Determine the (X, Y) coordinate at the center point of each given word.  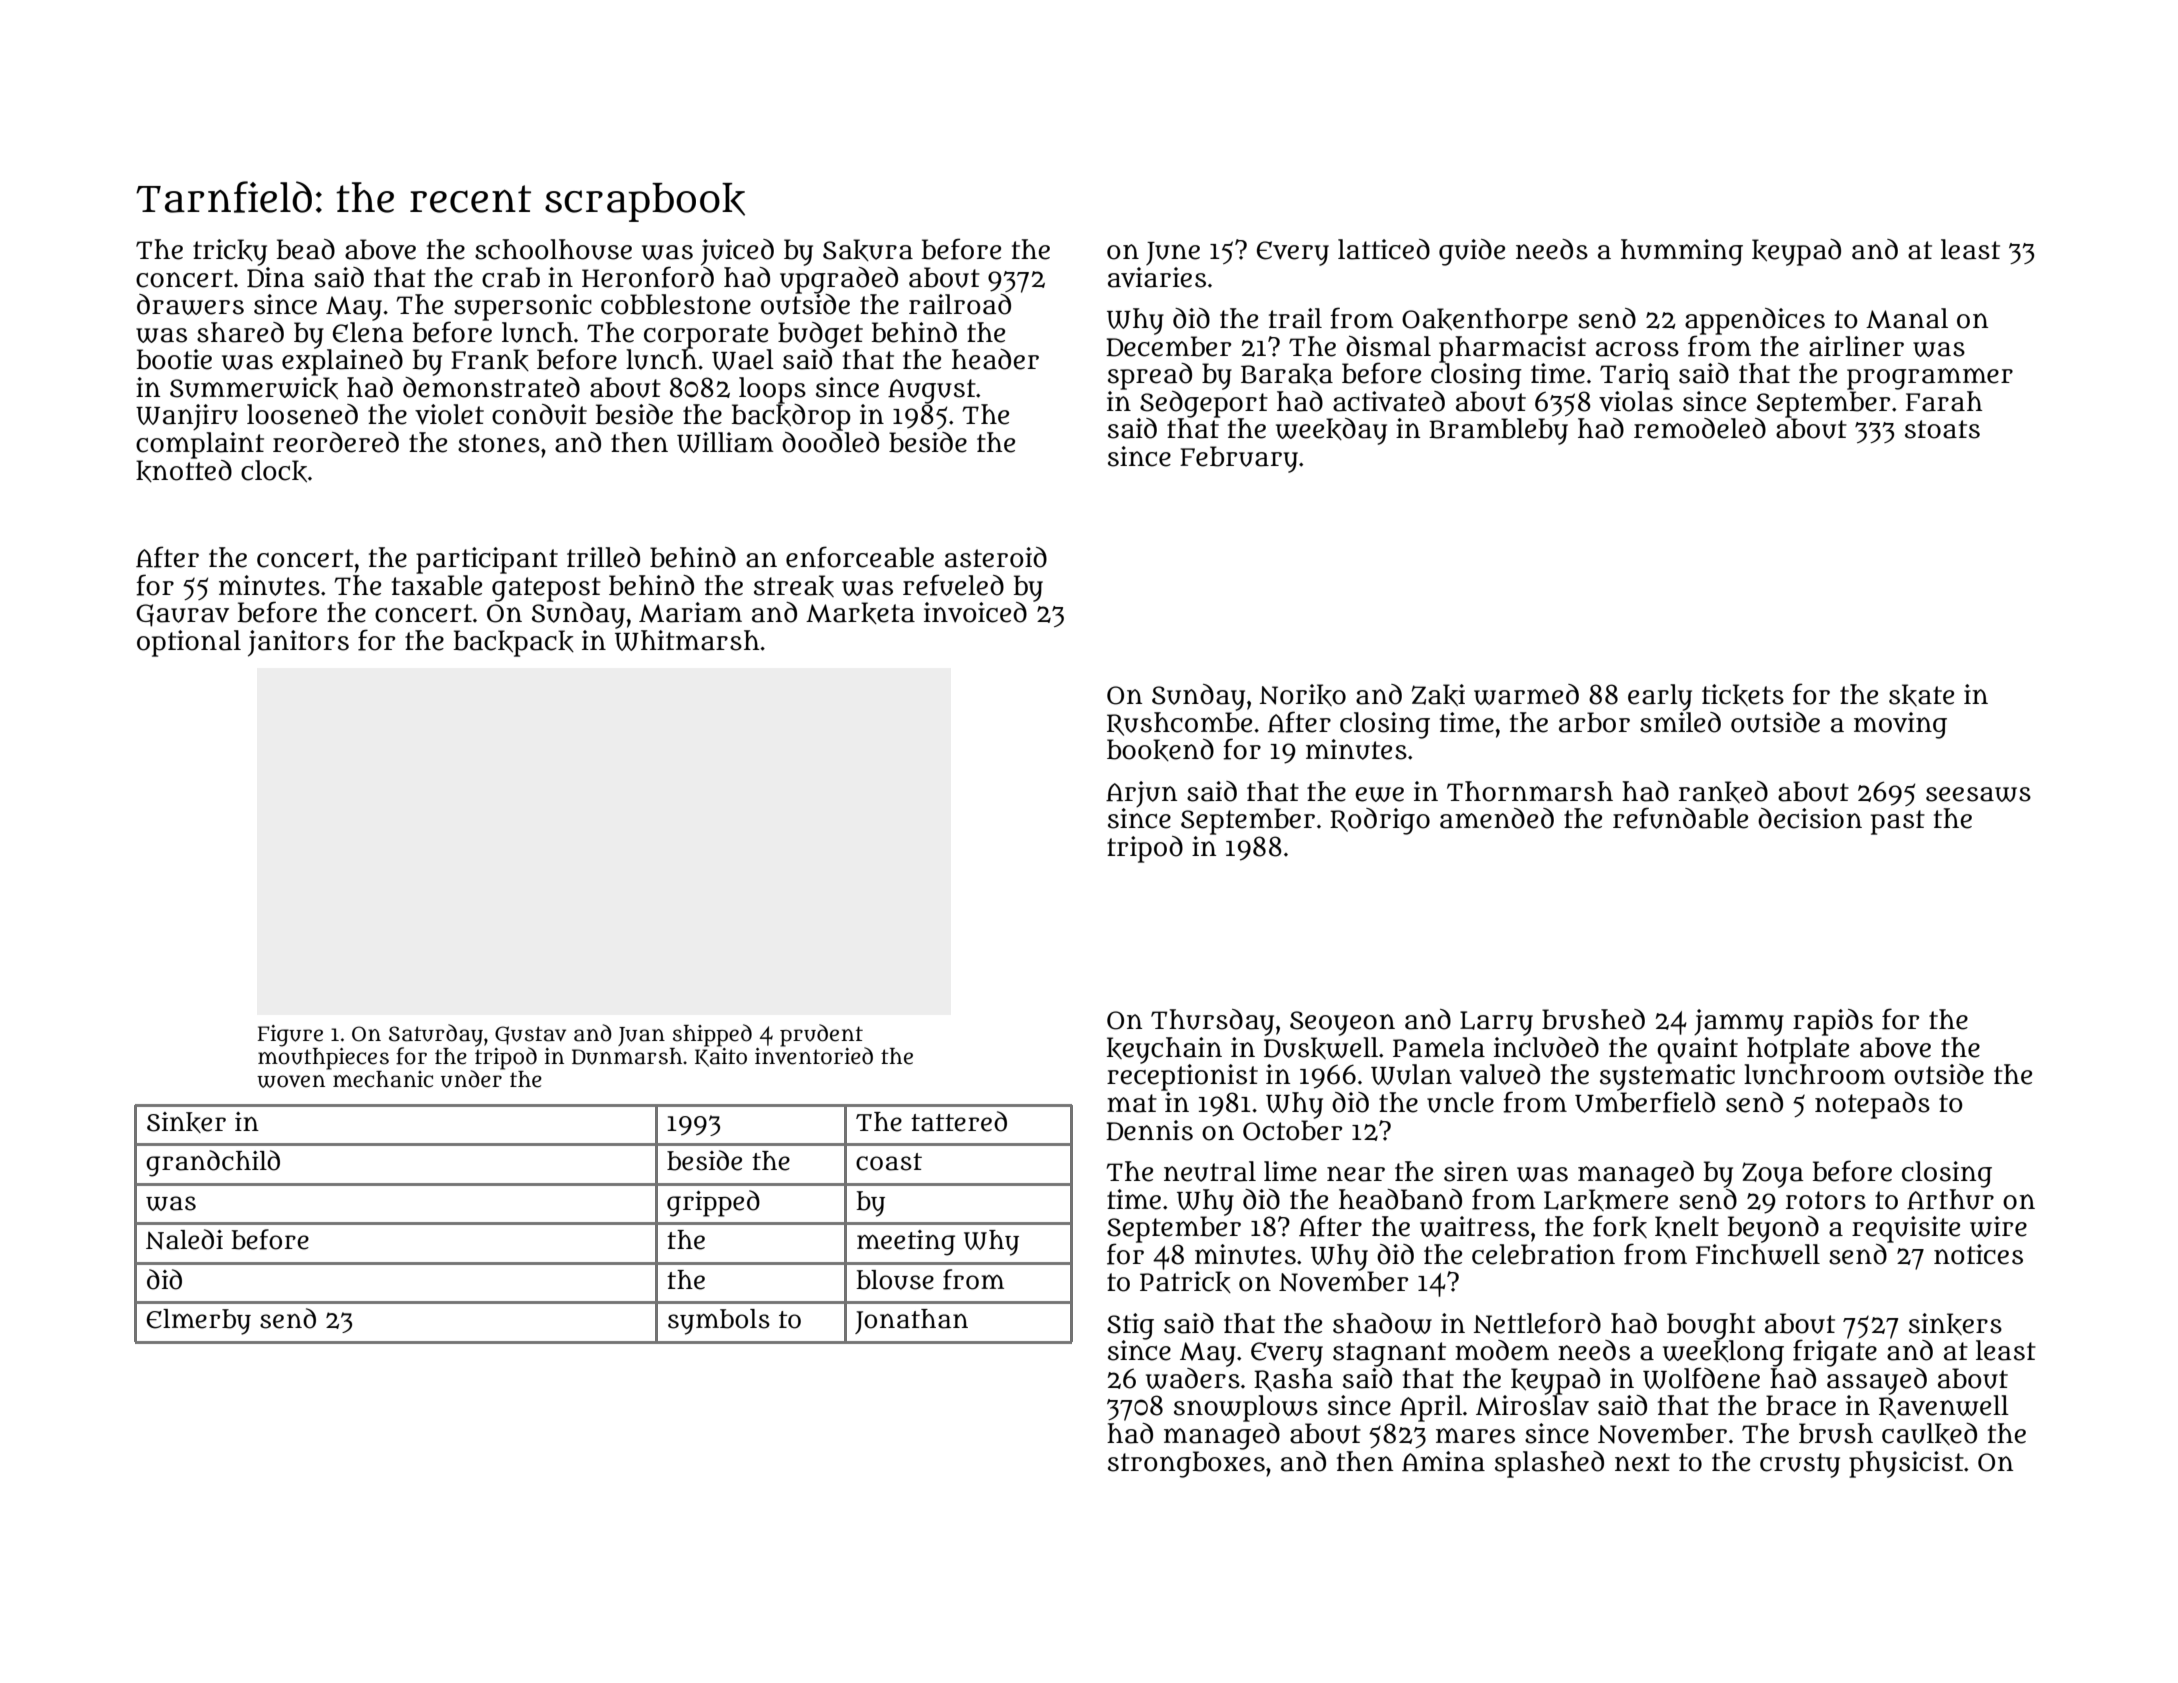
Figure (290, 1036)
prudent (821, 1035)
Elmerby (199, 1322)
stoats (1942, 429)
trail (1295, 318)
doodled (830, 442)
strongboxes (1186, 1464)
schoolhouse (553, 249)
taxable (437, 585)
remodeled (1700, 428)
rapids (1833, 1022)
